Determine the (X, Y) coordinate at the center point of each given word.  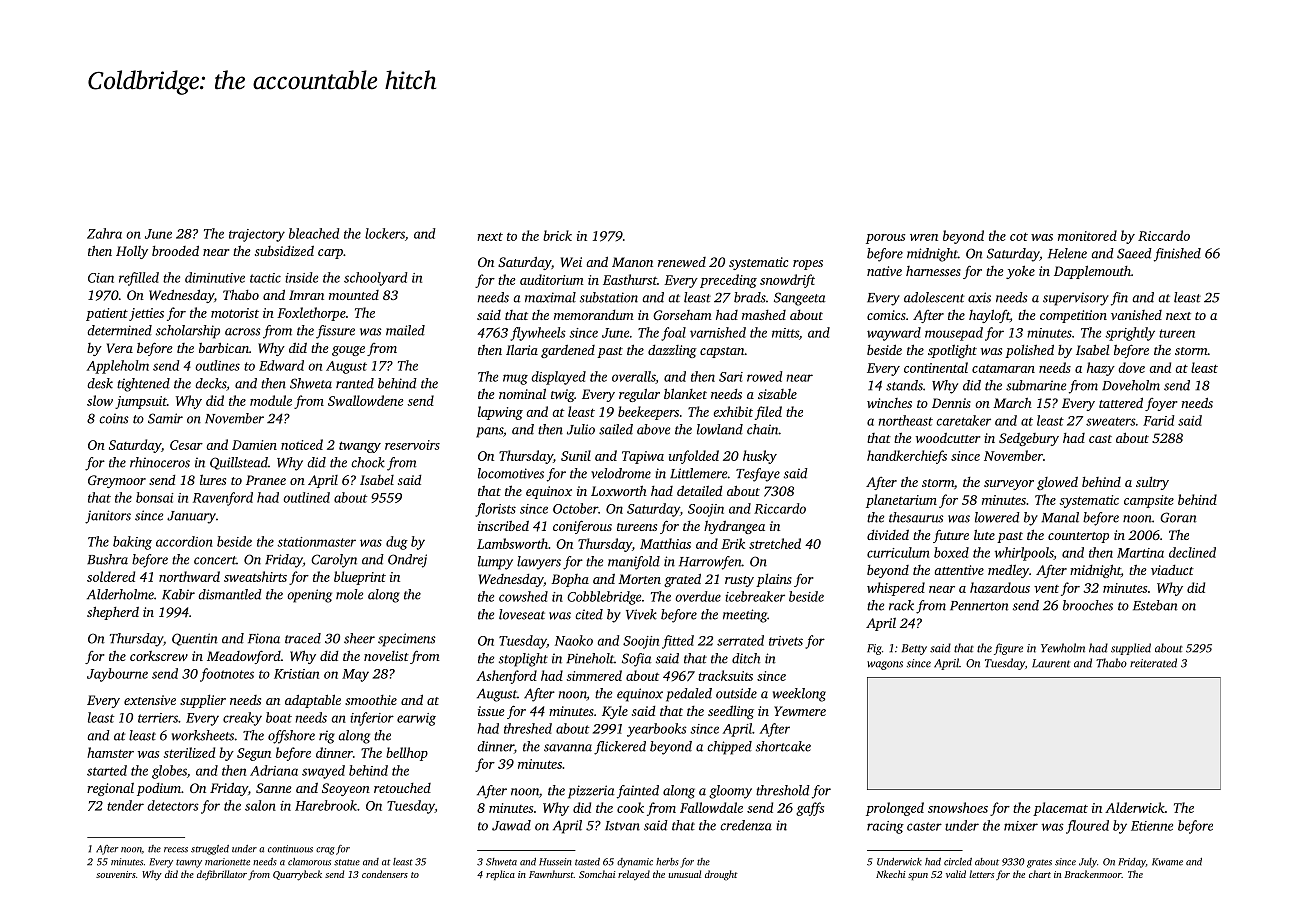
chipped (729, 748)
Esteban (1155, 605)
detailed (699, 490)
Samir (165, 418)
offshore (291, 737)
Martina (1140, 553)
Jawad (511, 825)
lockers (385, 233)
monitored (1087, 235)
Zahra (104, 233)
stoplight (523, 660)
